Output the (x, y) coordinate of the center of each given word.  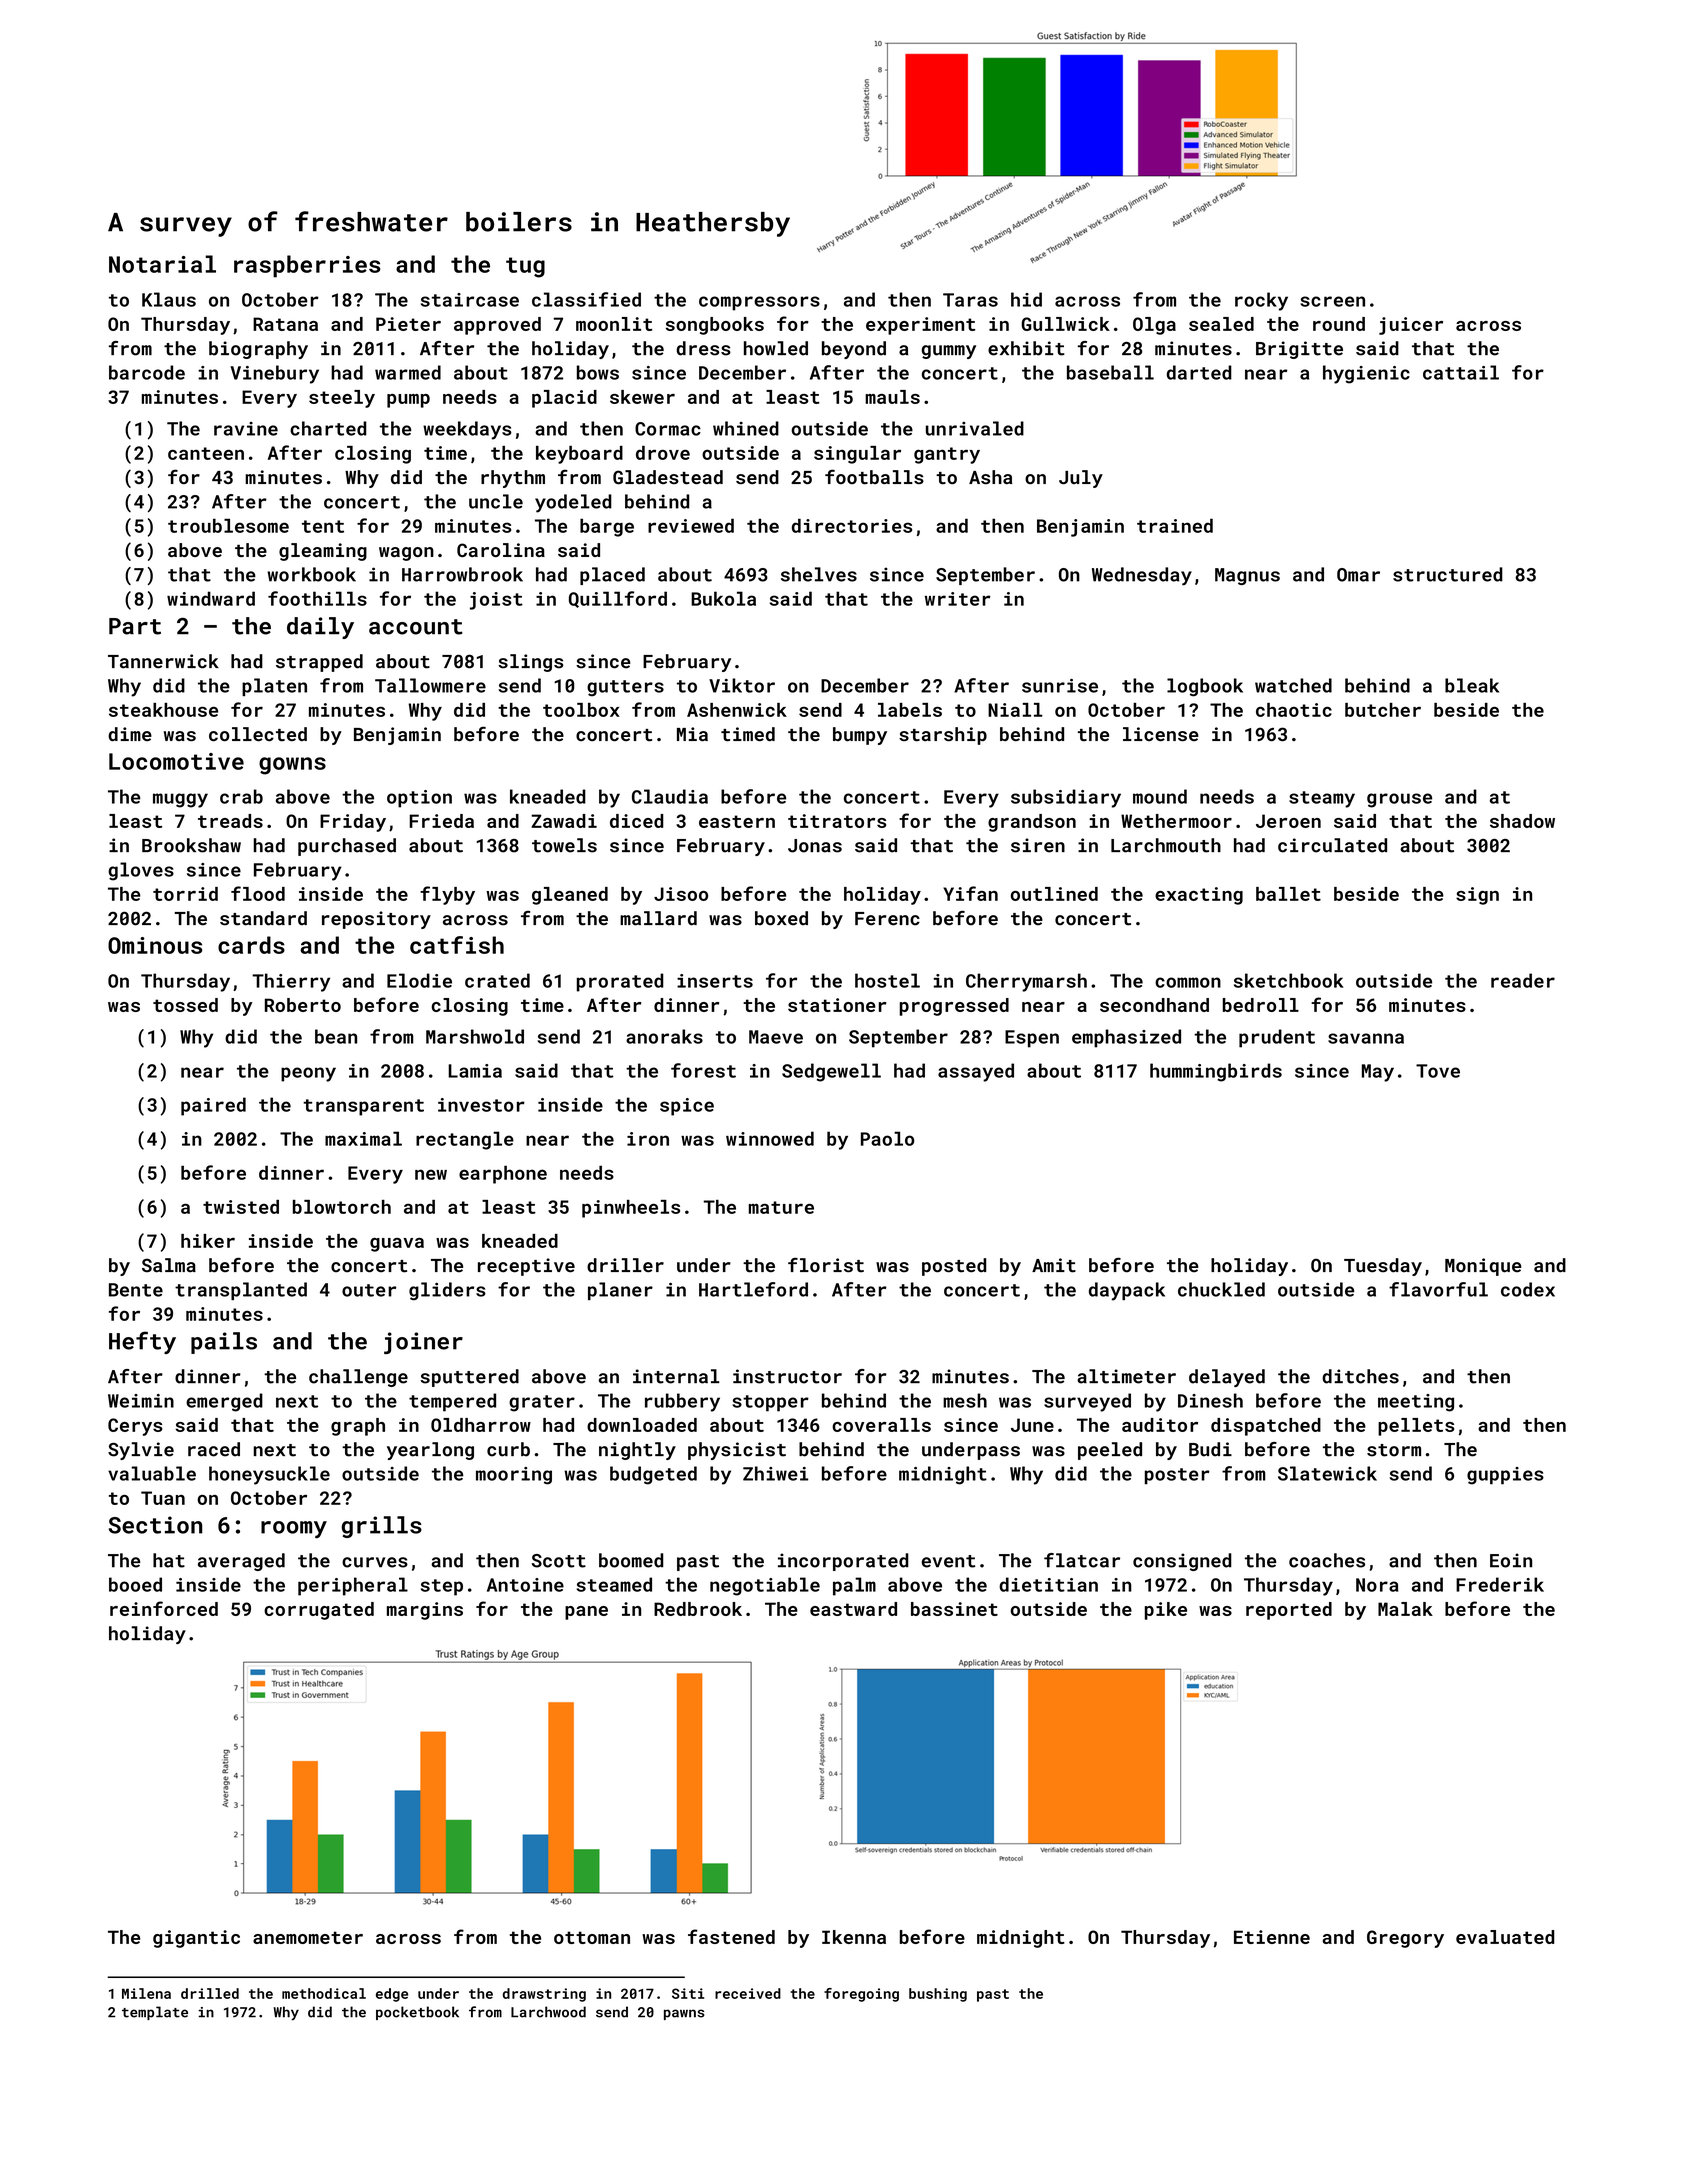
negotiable (765, 1586)
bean (336, 1036)
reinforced (164, 1608)
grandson (1032, 823)
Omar (1358, 575)
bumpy (860, 736)
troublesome (228, 525)
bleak (1472, 685)
